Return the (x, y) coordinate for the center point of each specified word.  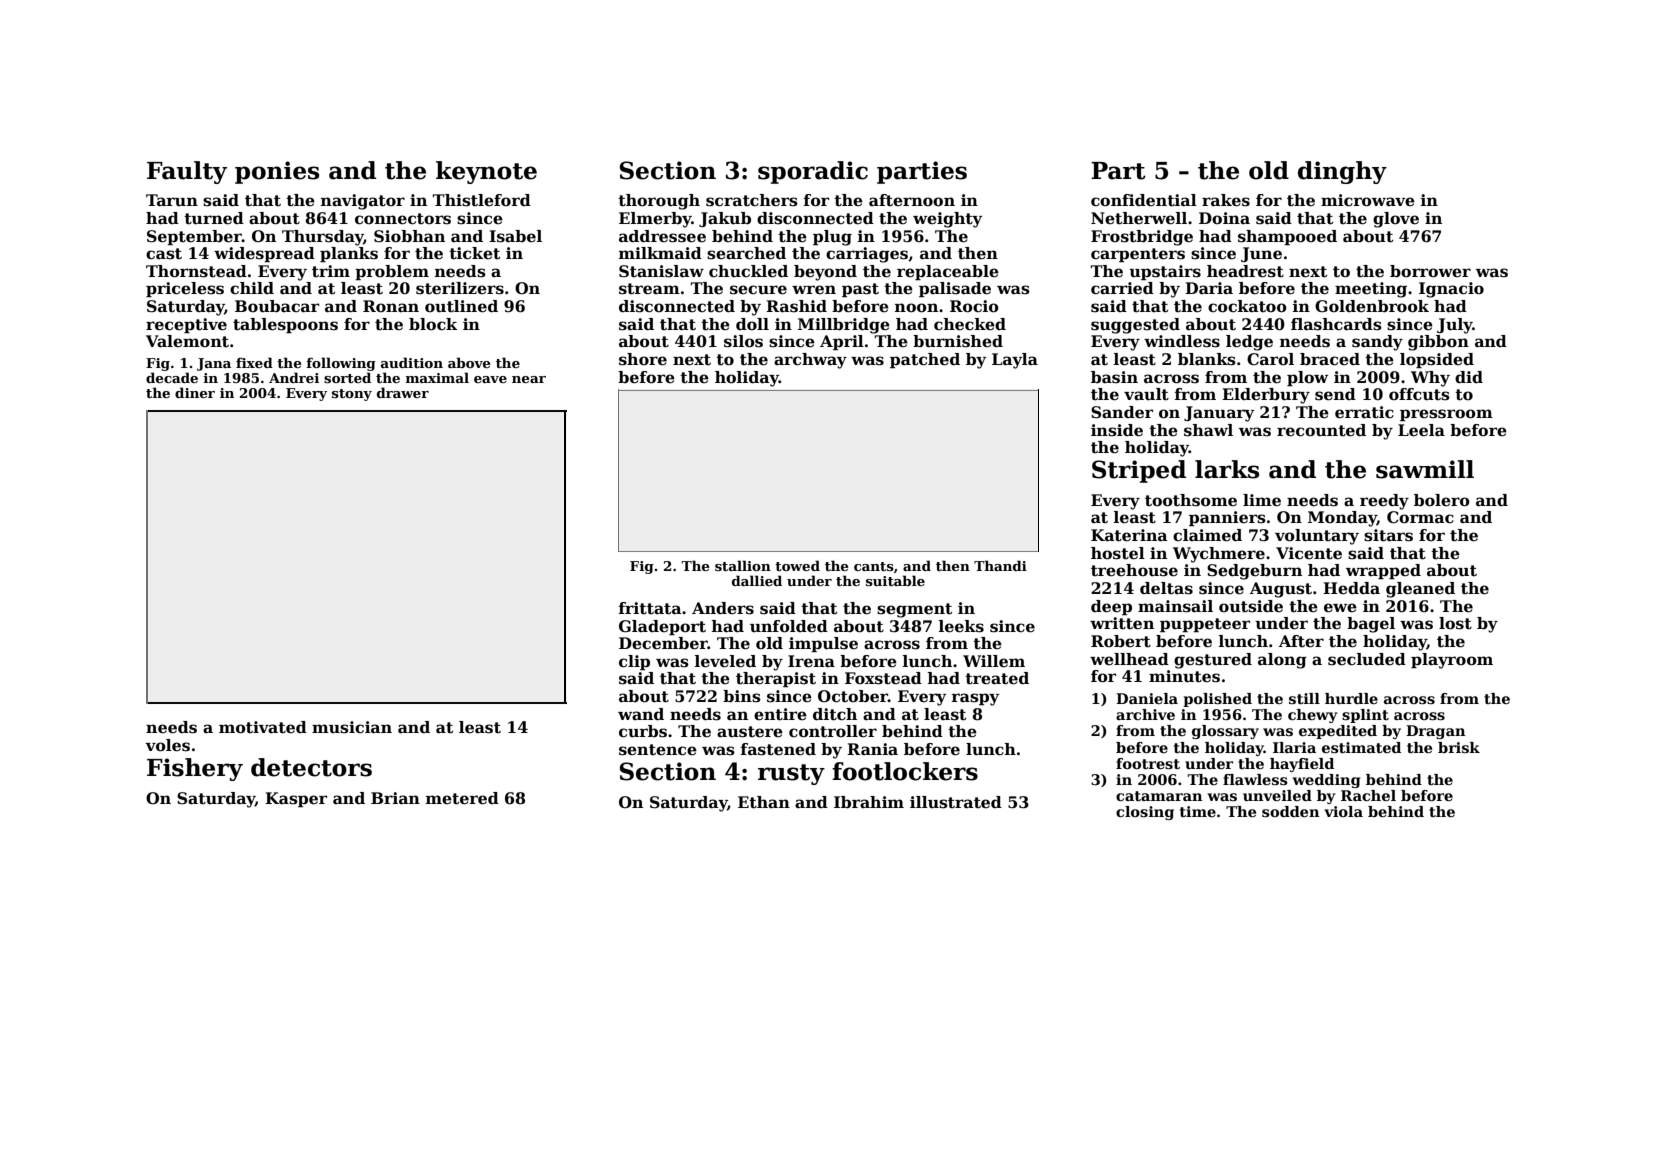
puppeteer (1205, 625)
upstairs (1165, 272)
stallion (743, 565)
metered (462, 798)
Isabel (515, 236)
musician (352, 727)
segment (914, 610)
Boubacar (277, 306)
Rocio (974, 306)
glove (1396, 220)
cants (874, 566)
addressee (662, 236)
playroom (1452, 661)
